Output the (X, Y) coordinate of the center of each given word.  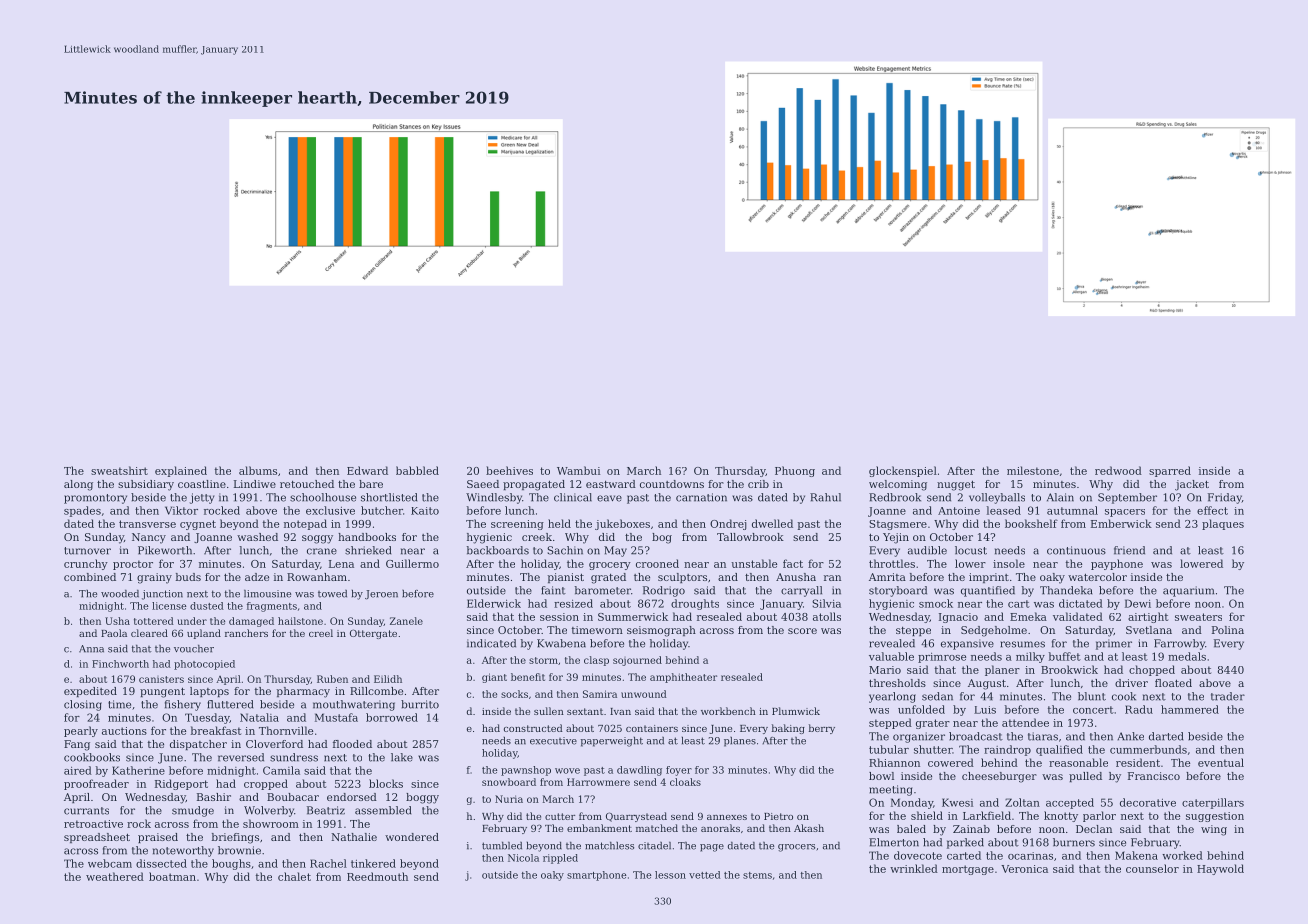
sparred (1170, 471)
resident (1138, 762)
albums (258, 470)
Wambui (578, 470)
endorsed (352, 797)
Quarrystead (636, 817)
